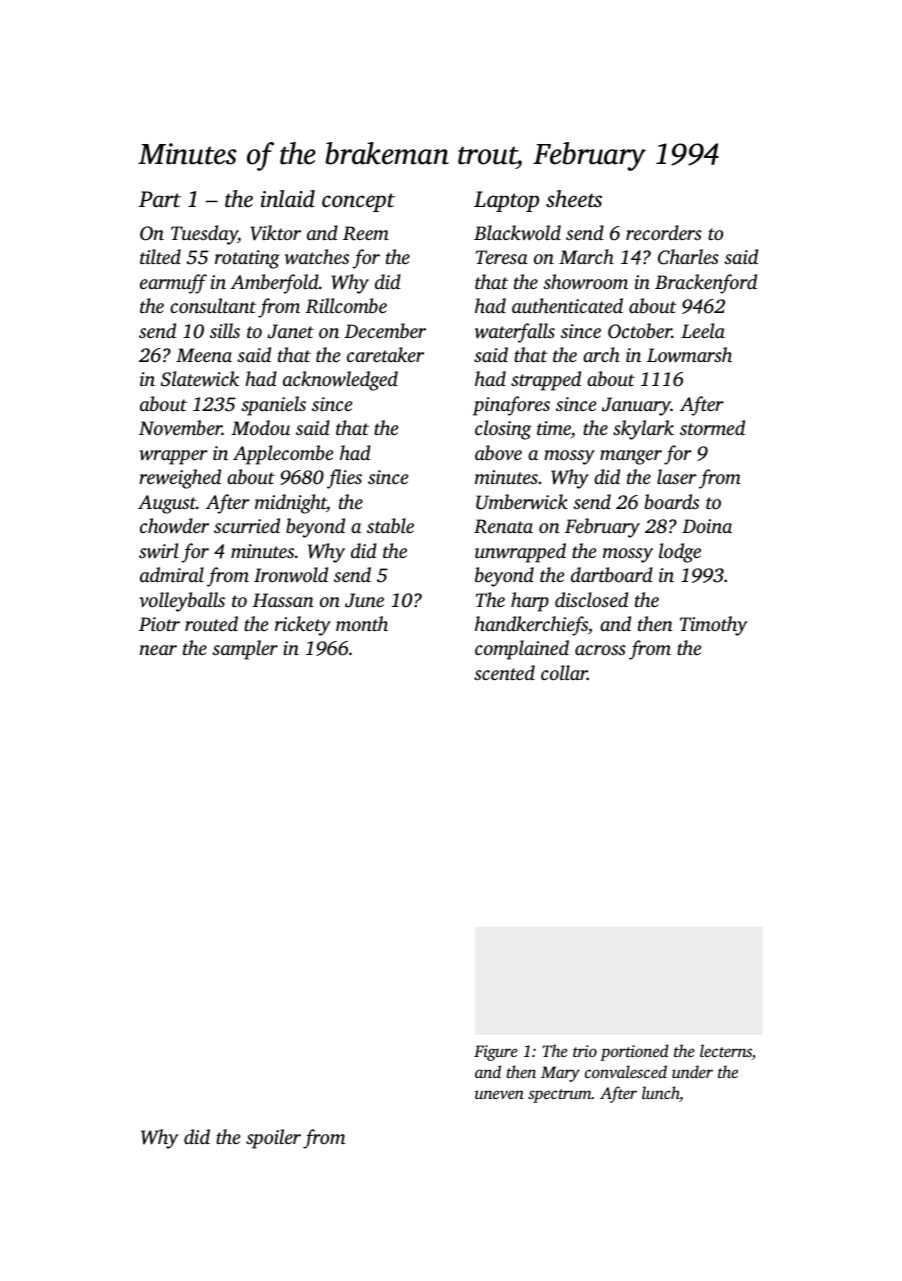 Image resolution: width=902 pixels, height=1281 pixels. What do you see at coordinates (273, 1139) in the screenshot?
I see `spoiler` at bounding box center [273, 1139].
